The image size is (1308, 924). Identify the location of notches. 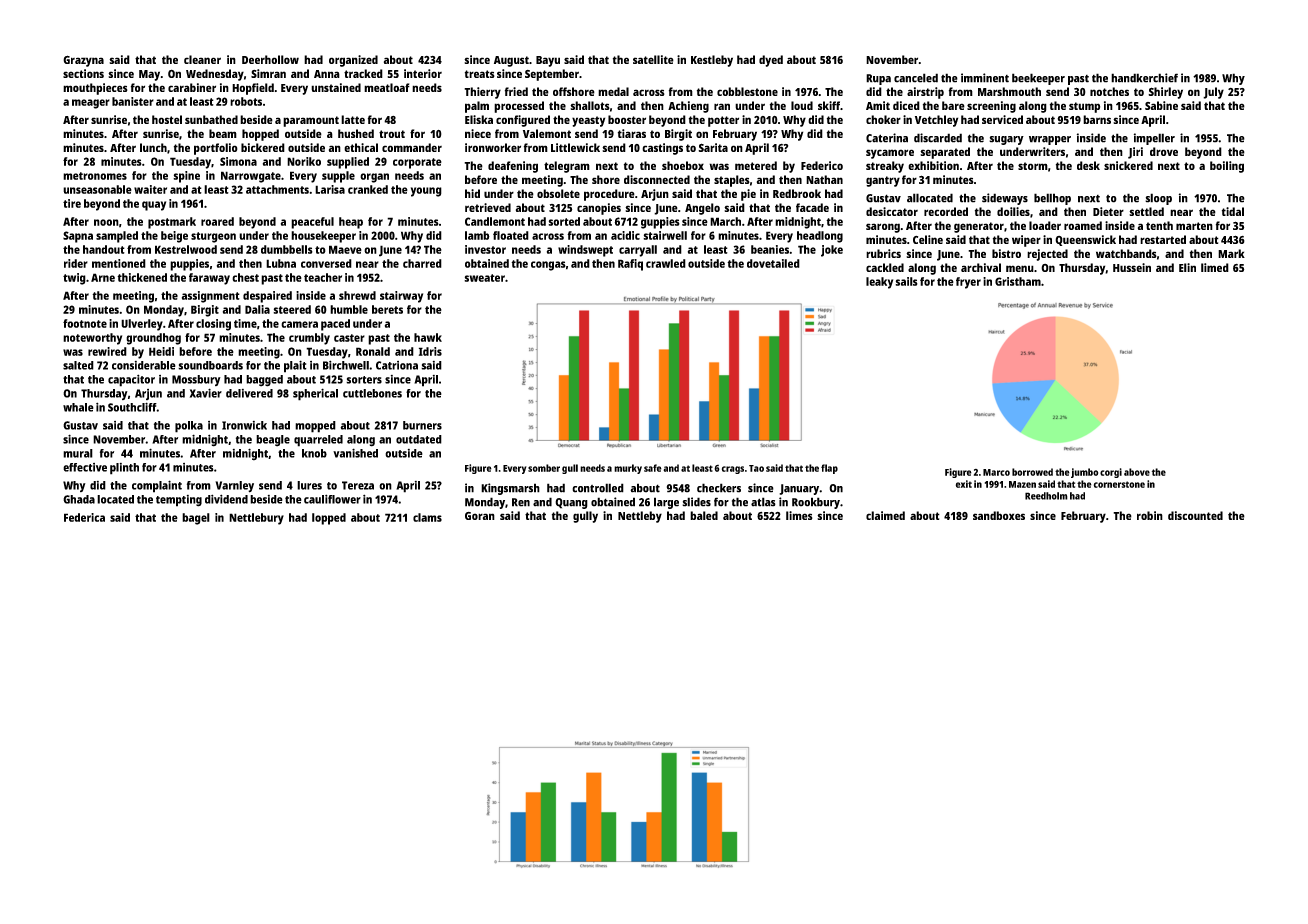
(1109, 91).
